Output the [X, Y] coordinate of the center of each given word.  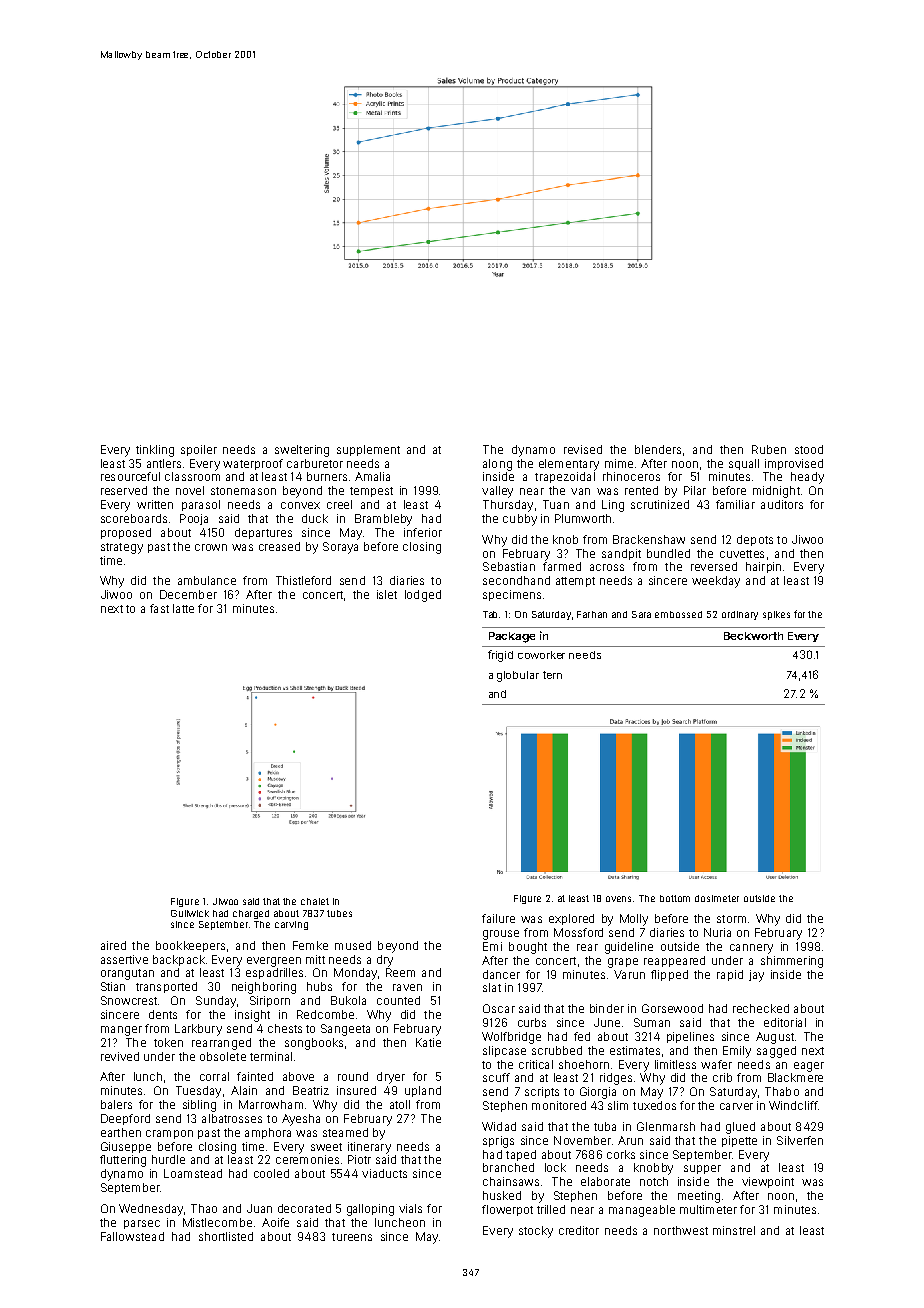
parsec [142, 1224]
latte [183, 608]
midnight [776, 492]
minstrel [734, 1230]
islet [387, 594]
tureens [352, 1237]
